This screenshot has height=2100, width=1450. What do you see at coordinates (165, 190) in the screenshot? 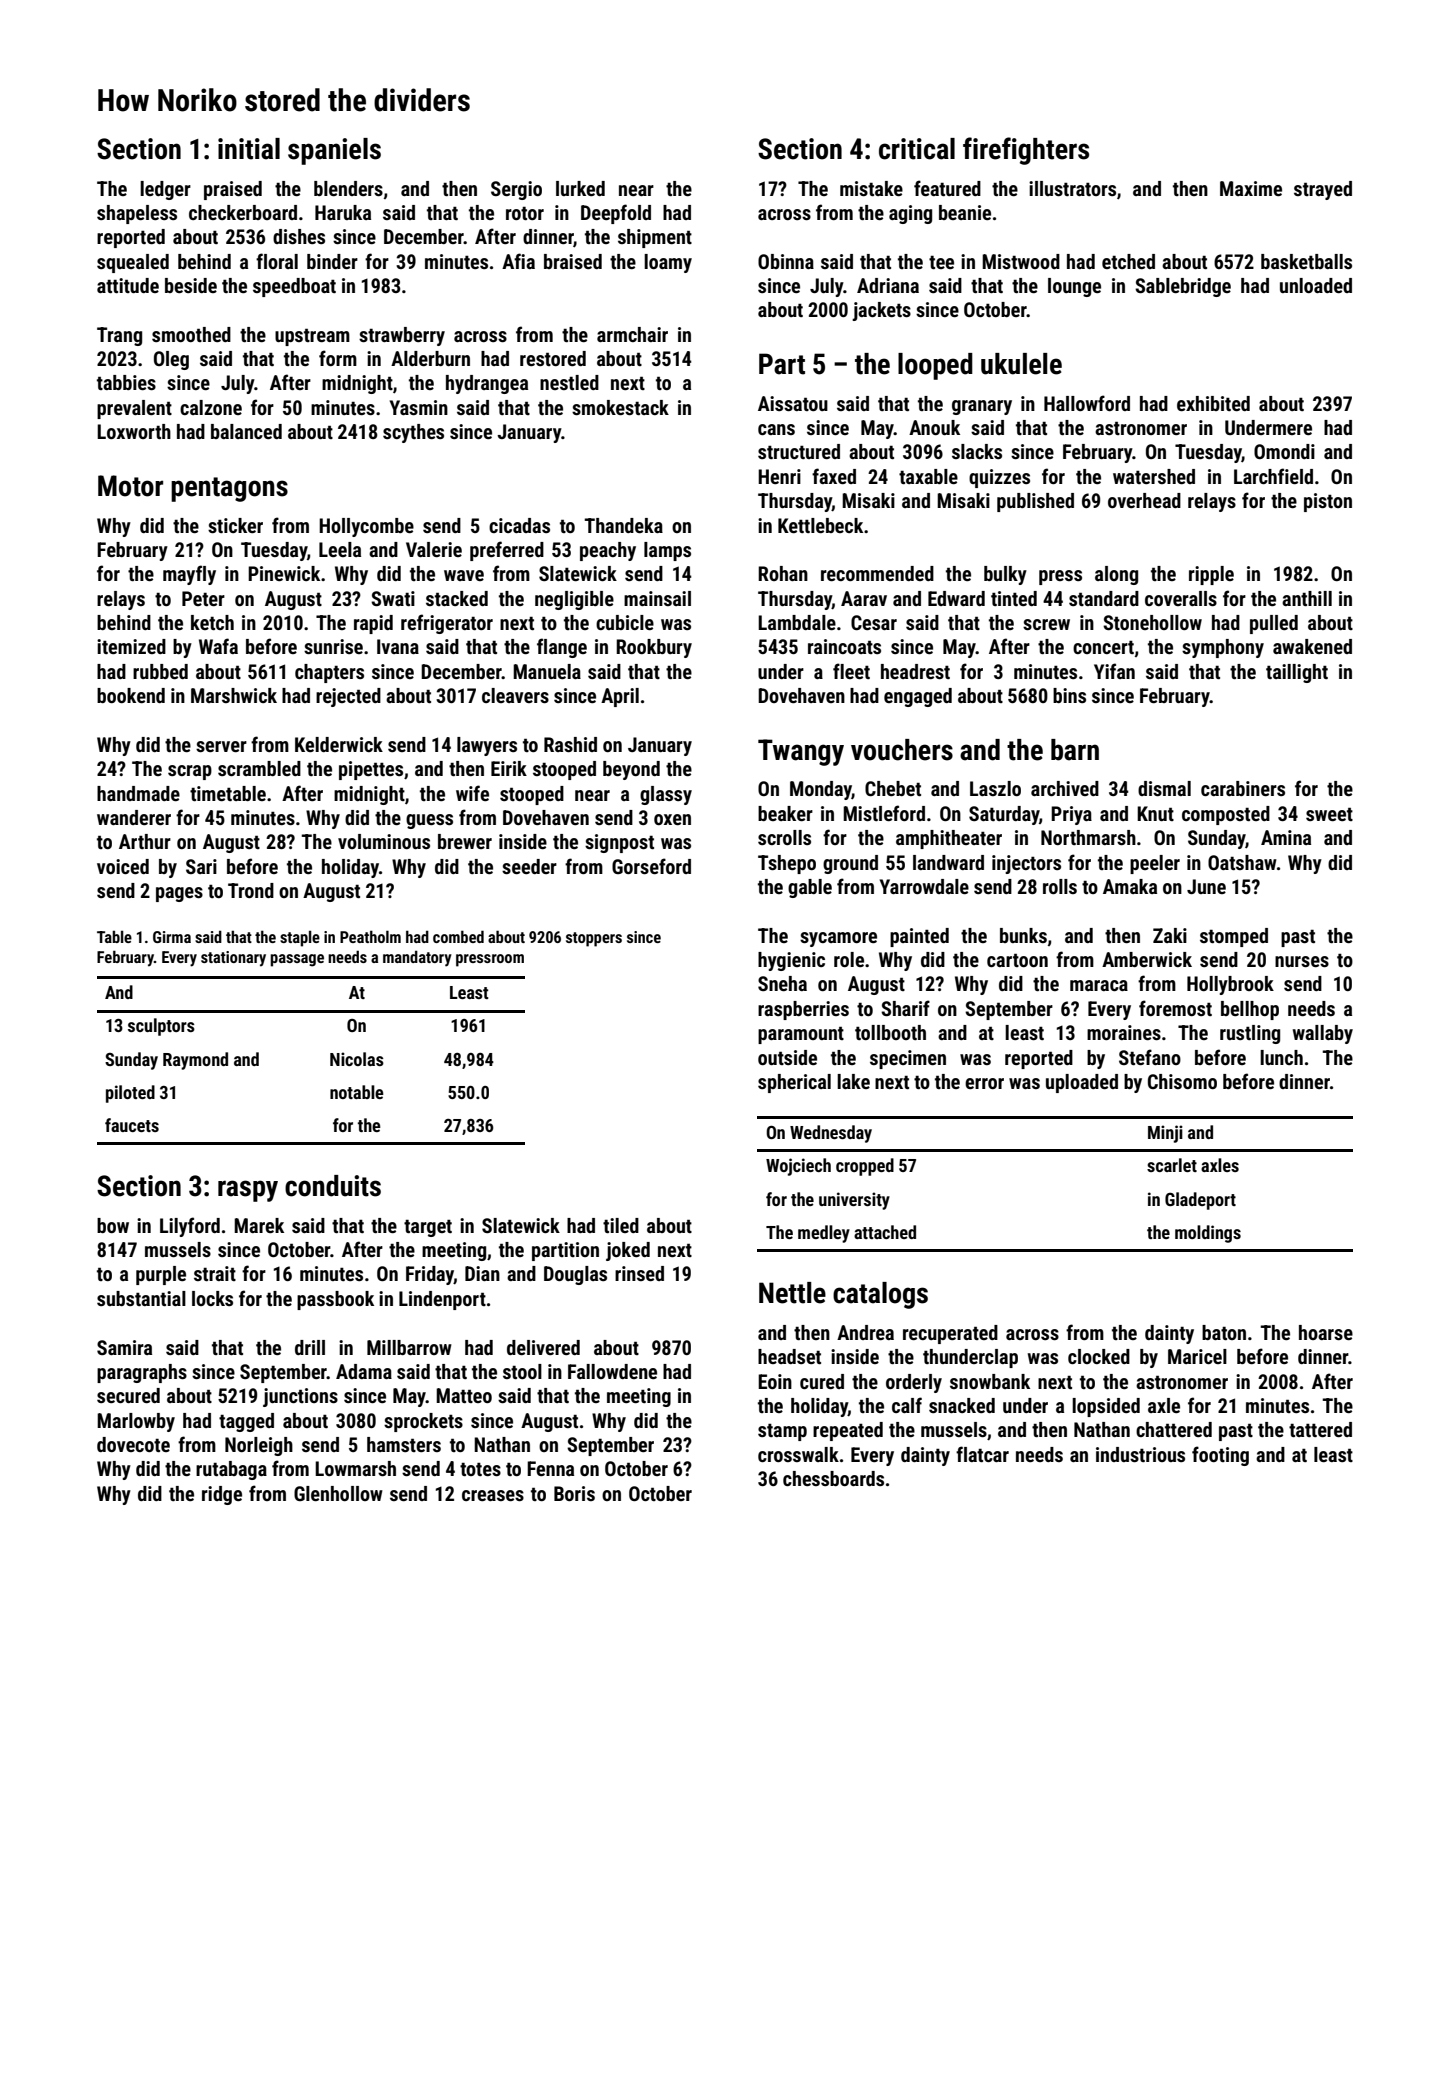
I see `ledger` at bounding box center [165, 190].
